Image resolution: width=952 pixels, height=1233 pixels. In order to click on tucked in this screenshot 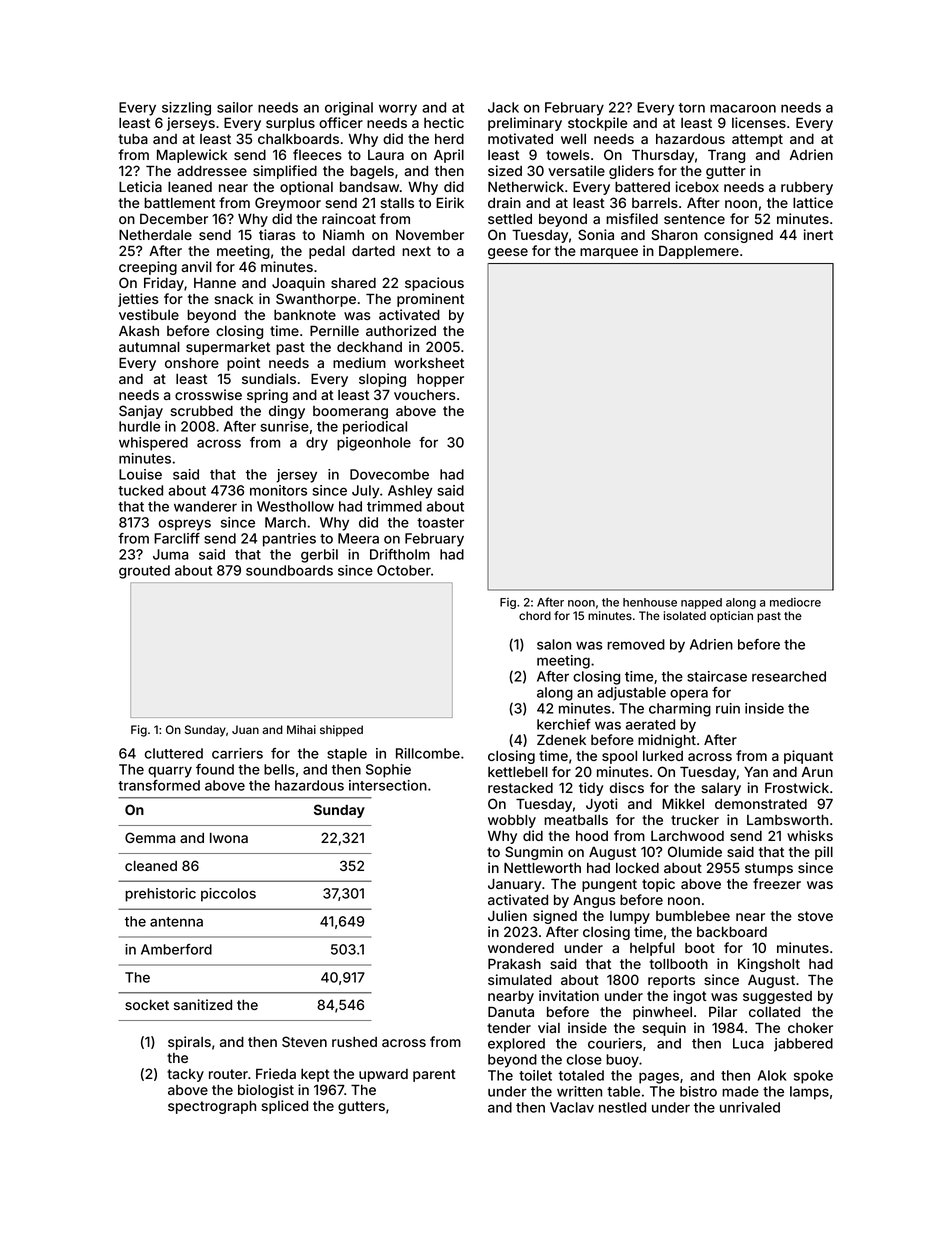, I will do `click(140, 490)`.
